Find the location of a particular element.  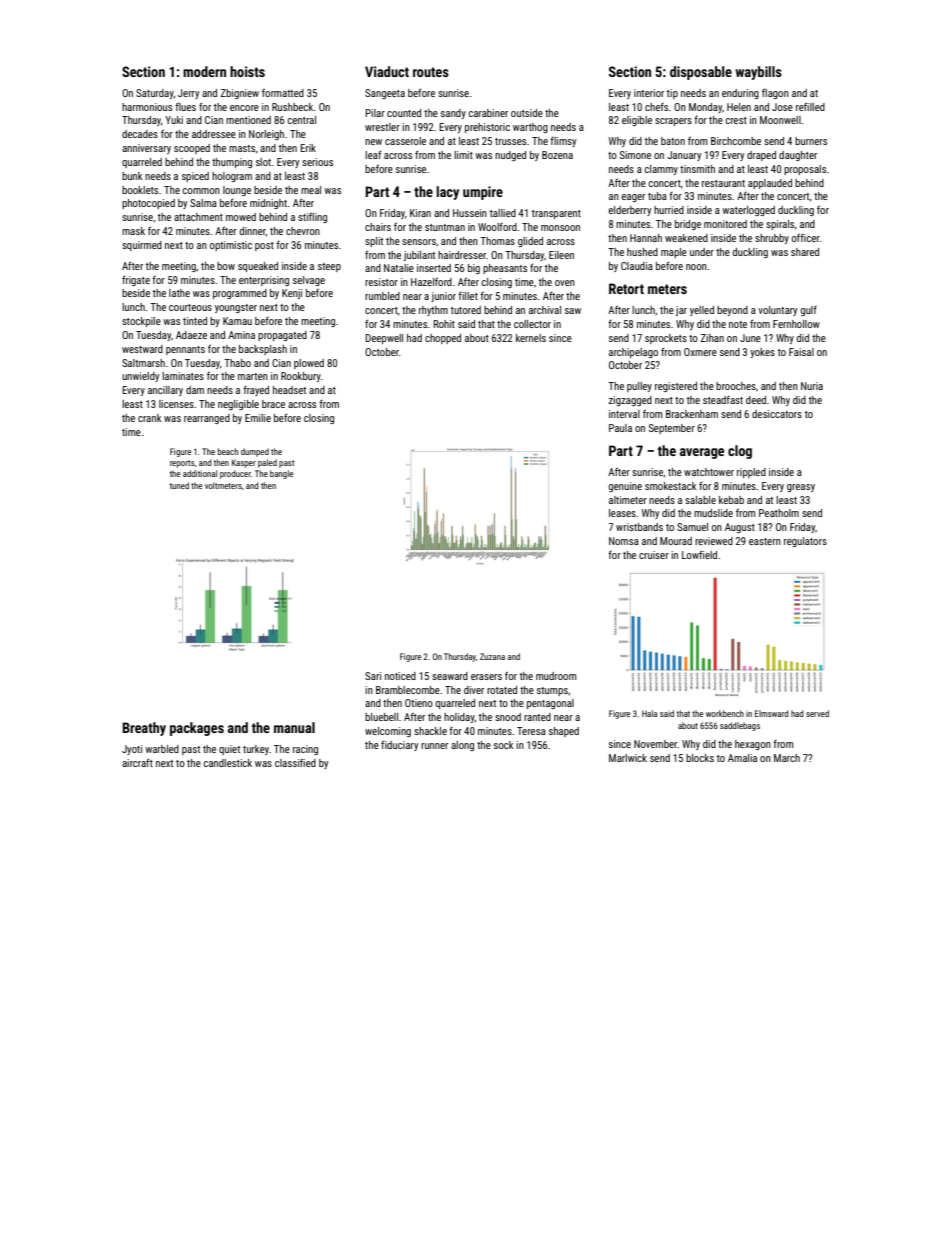

bangle is located at coordinates (281, 474).
